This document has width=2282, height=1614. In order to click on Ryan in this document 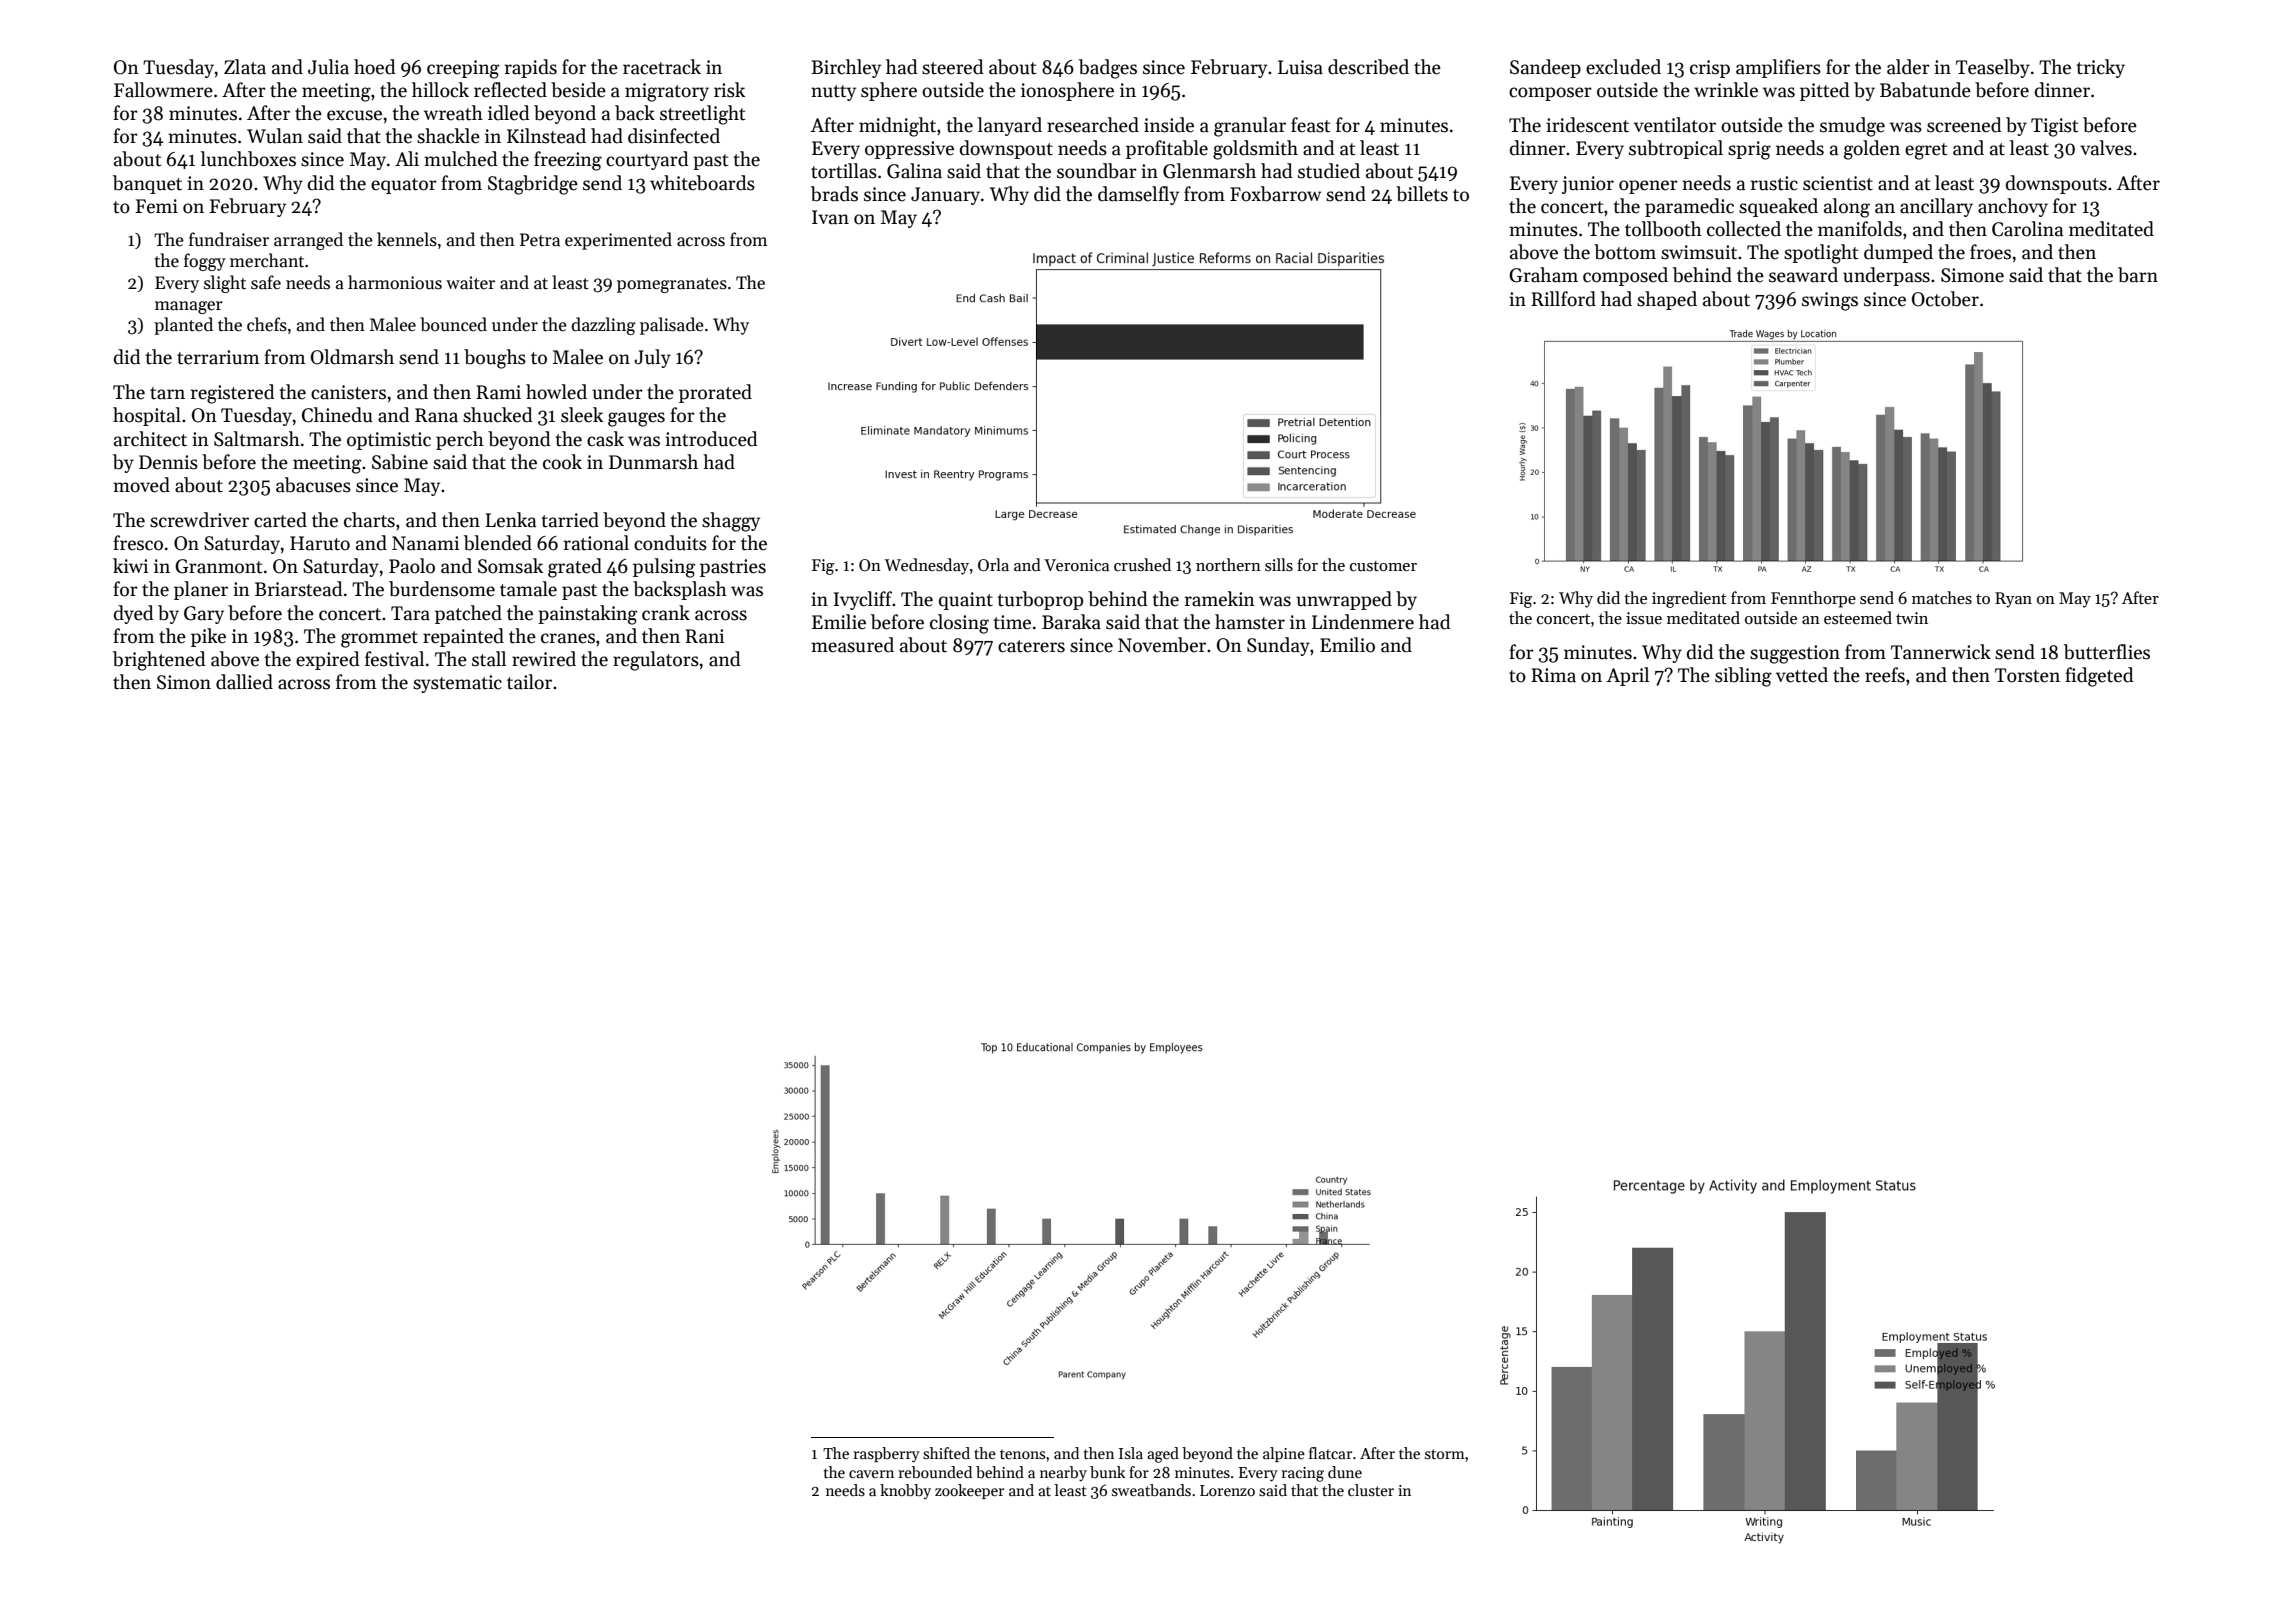, I will do `click(2013, 600)`.
